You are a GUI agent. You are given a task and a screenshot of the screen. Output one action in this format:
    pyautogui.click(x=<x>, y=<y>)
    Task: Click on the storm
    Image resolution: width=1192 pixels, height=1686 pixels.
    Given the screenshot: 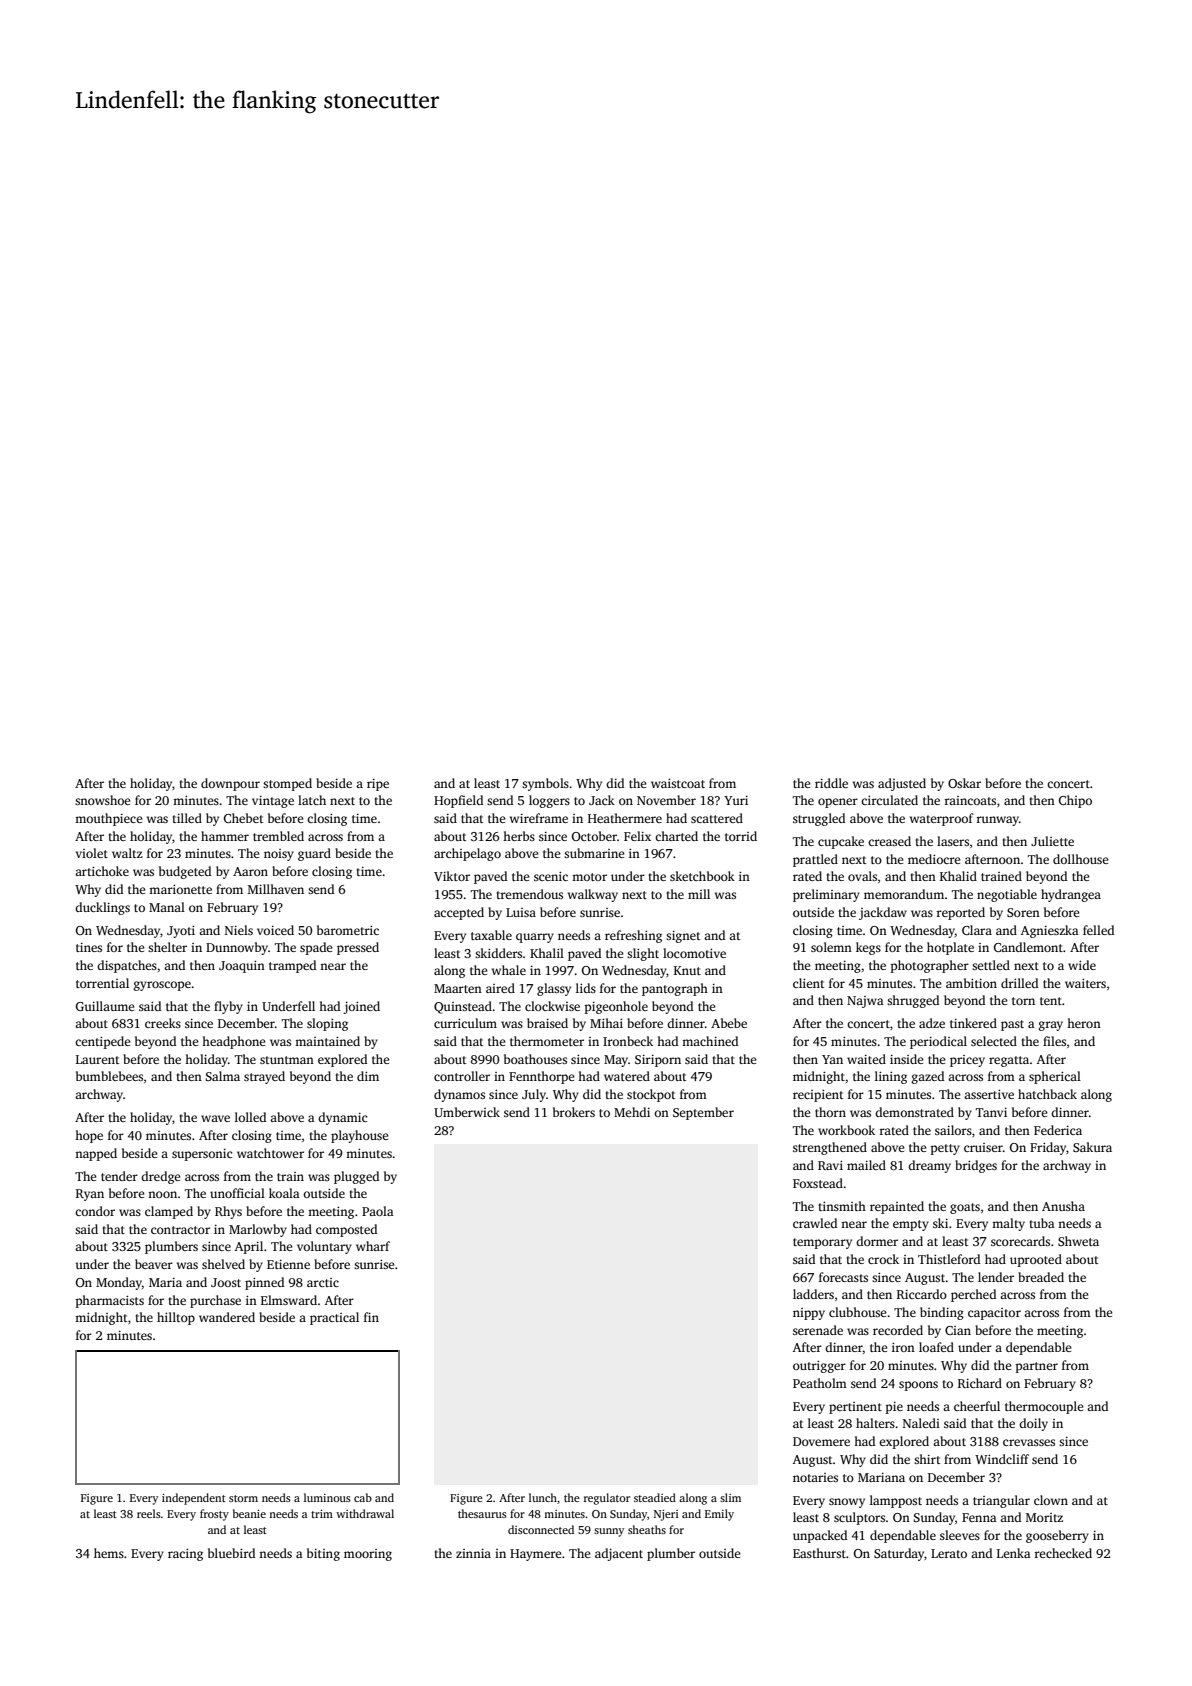 What is the action you would take?
    pyautogui.click(x=243, y=1498)
